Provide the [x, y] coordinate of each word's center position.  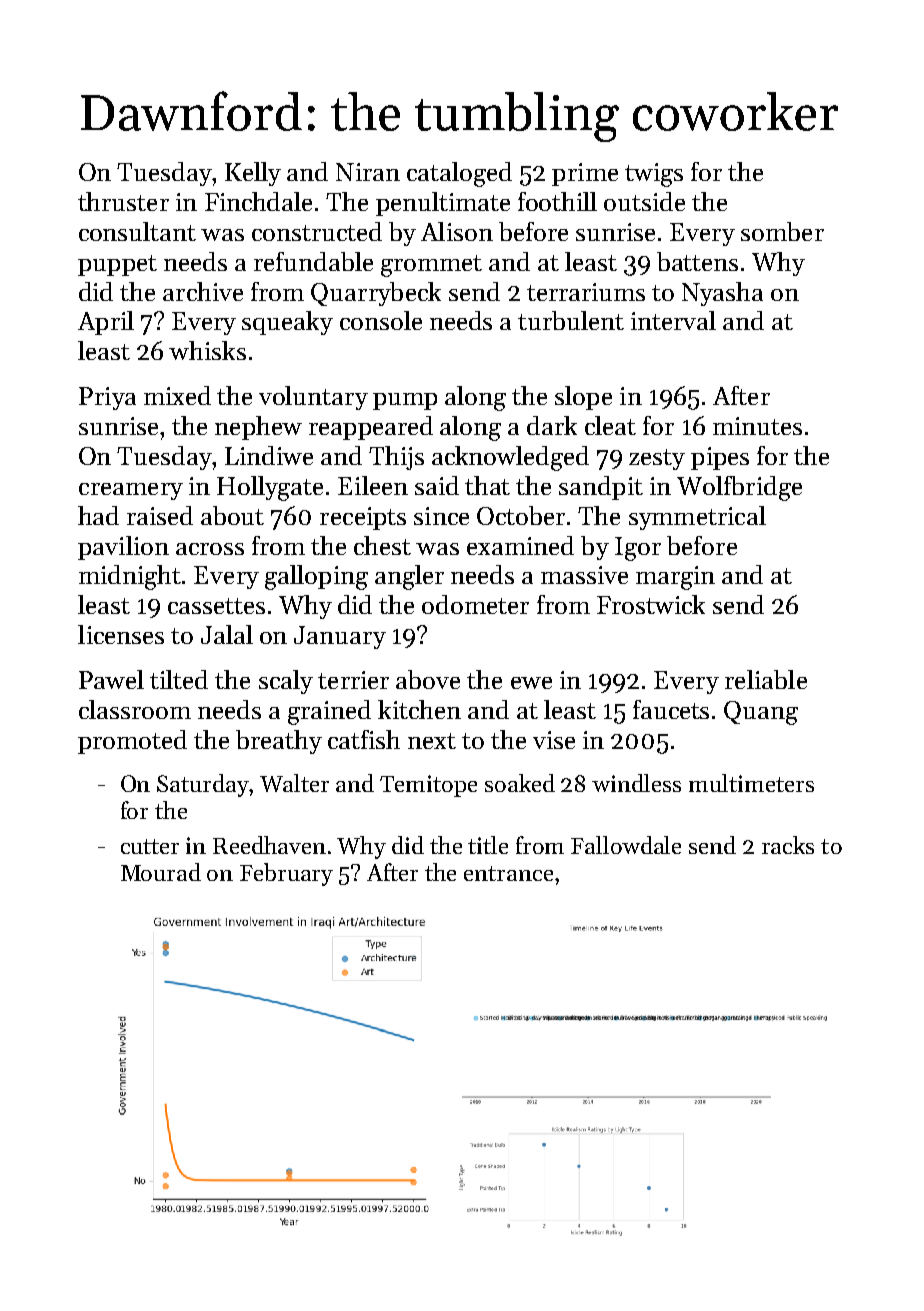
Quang [761, 713]
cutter [150, 846]
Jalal [227, 634]
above [428, 679]
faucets [671, 709]
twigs [654, 175]
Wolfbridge [739, 488]
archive [203, 291]
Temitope [428, 786]
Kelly [253, 174]
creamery [131, 491]
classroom [135, 709]
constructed [317, 231]
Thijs [396, 458]
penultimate [443, 204]
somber [782, 231]
